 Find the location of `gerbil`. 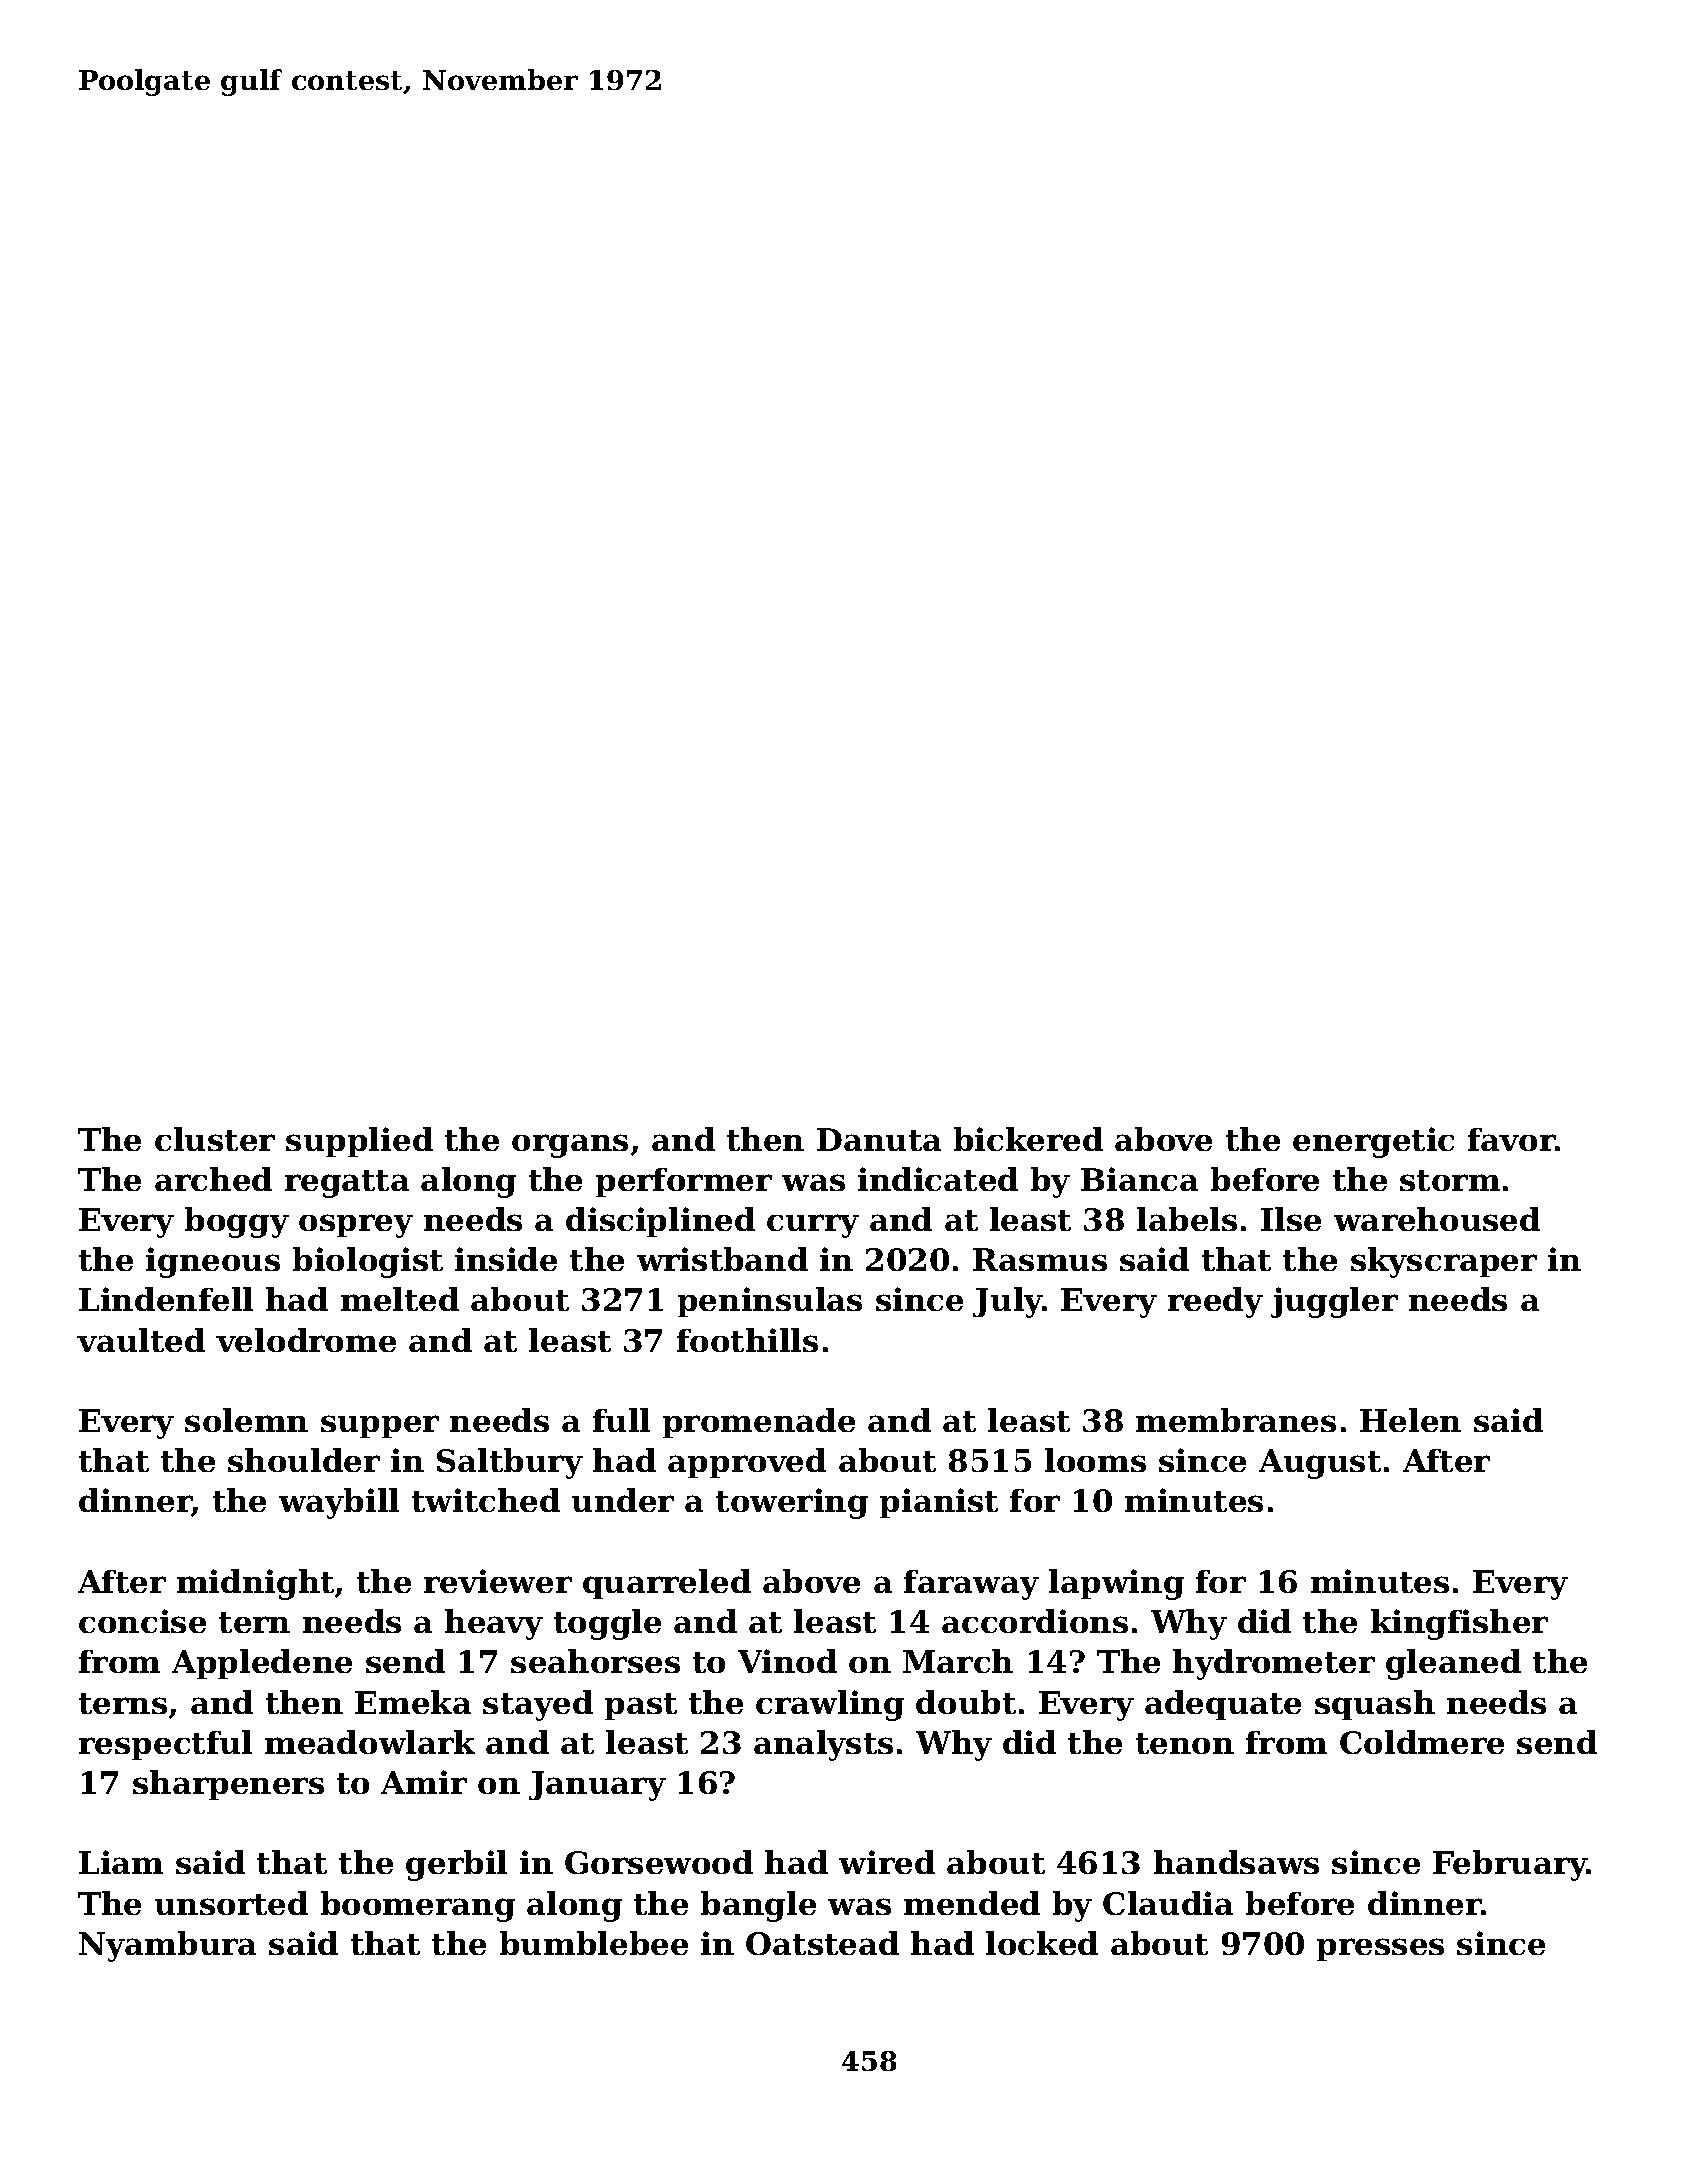

gerbil is located at coordinates (456, 1865).
